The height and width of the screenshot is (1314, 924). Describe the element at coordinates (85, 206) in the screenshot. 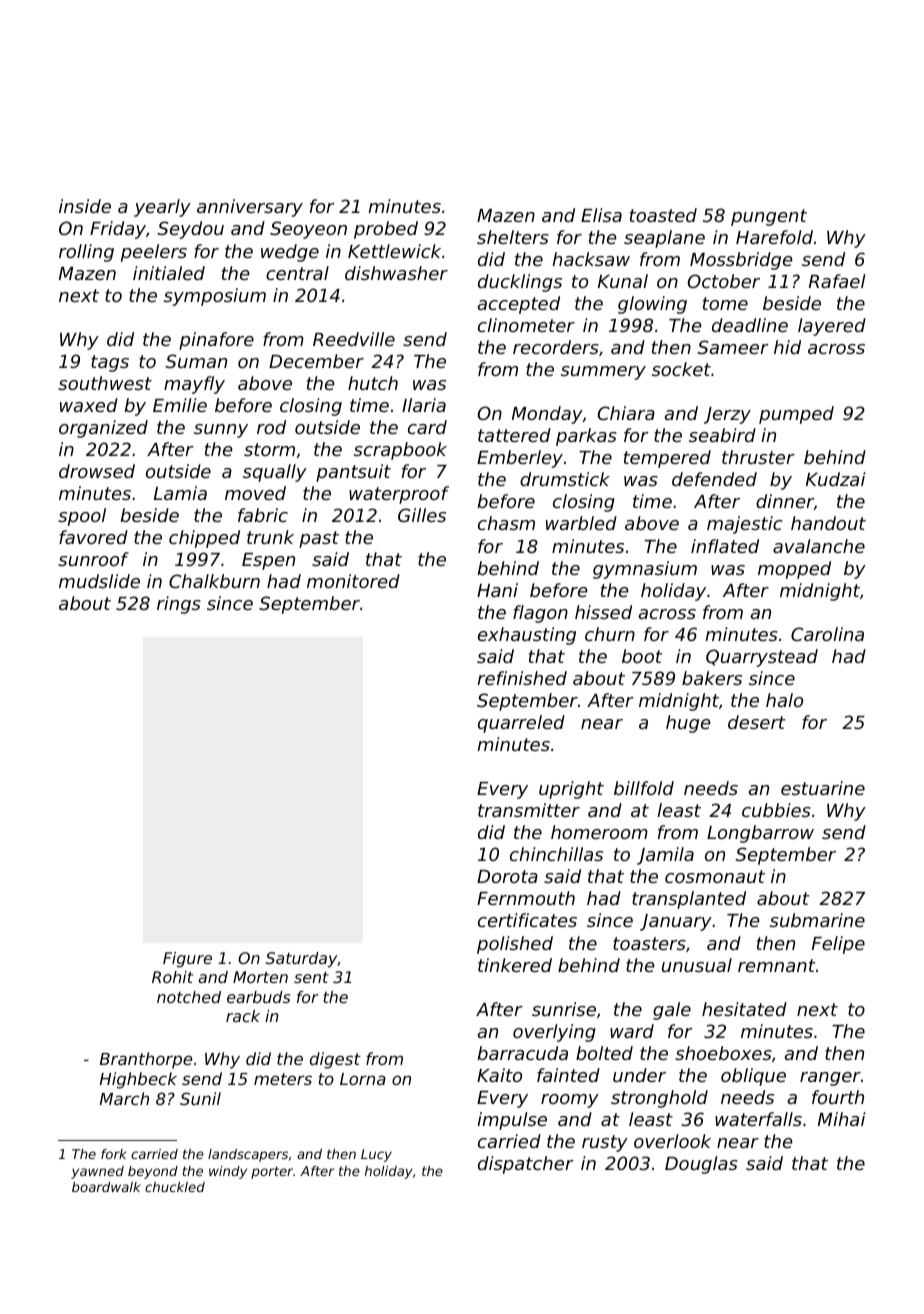

I see `inside` at that location.
